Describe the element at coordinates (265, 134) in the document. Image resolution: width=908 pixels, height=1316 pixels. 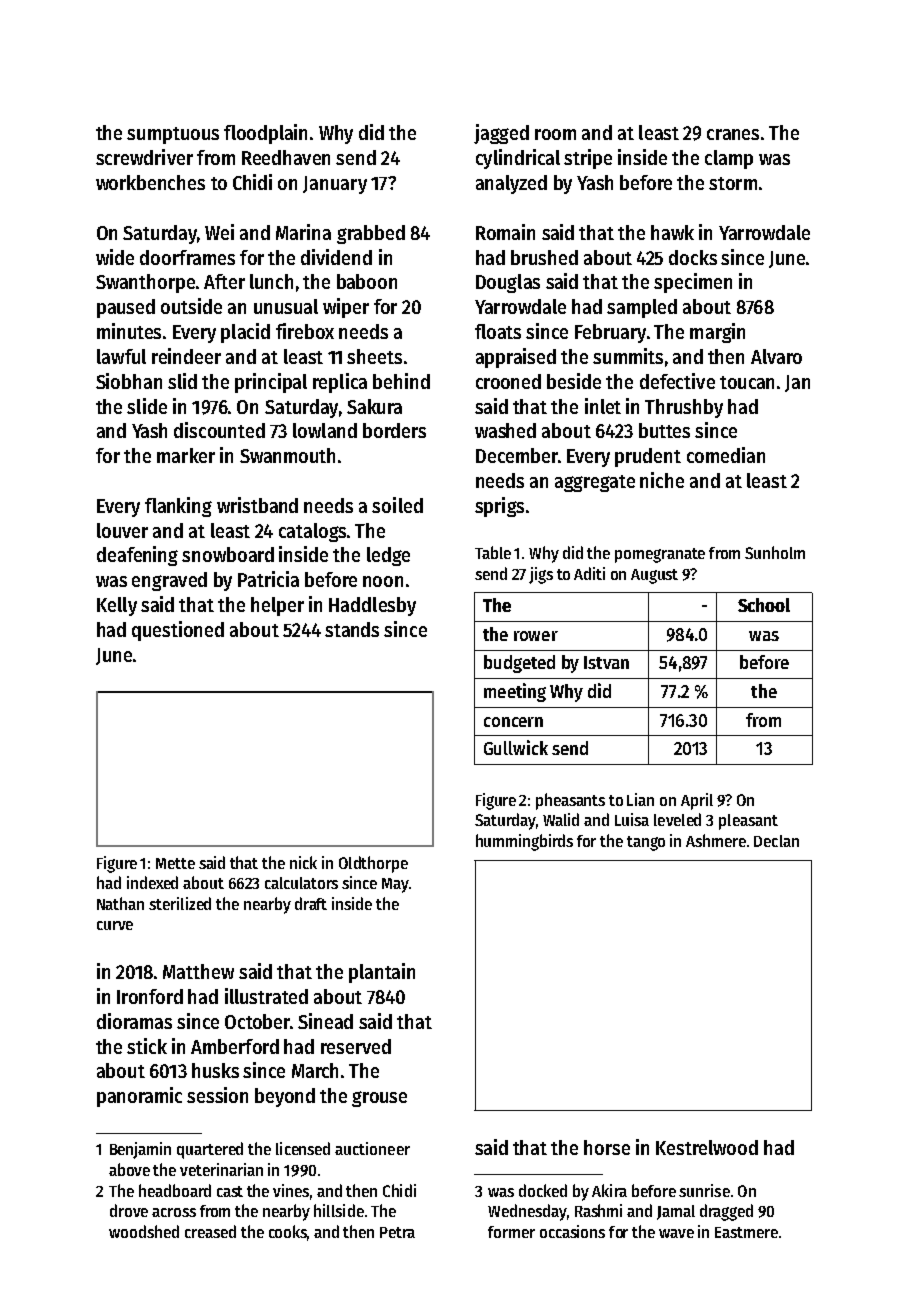
I see `floodplain` at that location.
